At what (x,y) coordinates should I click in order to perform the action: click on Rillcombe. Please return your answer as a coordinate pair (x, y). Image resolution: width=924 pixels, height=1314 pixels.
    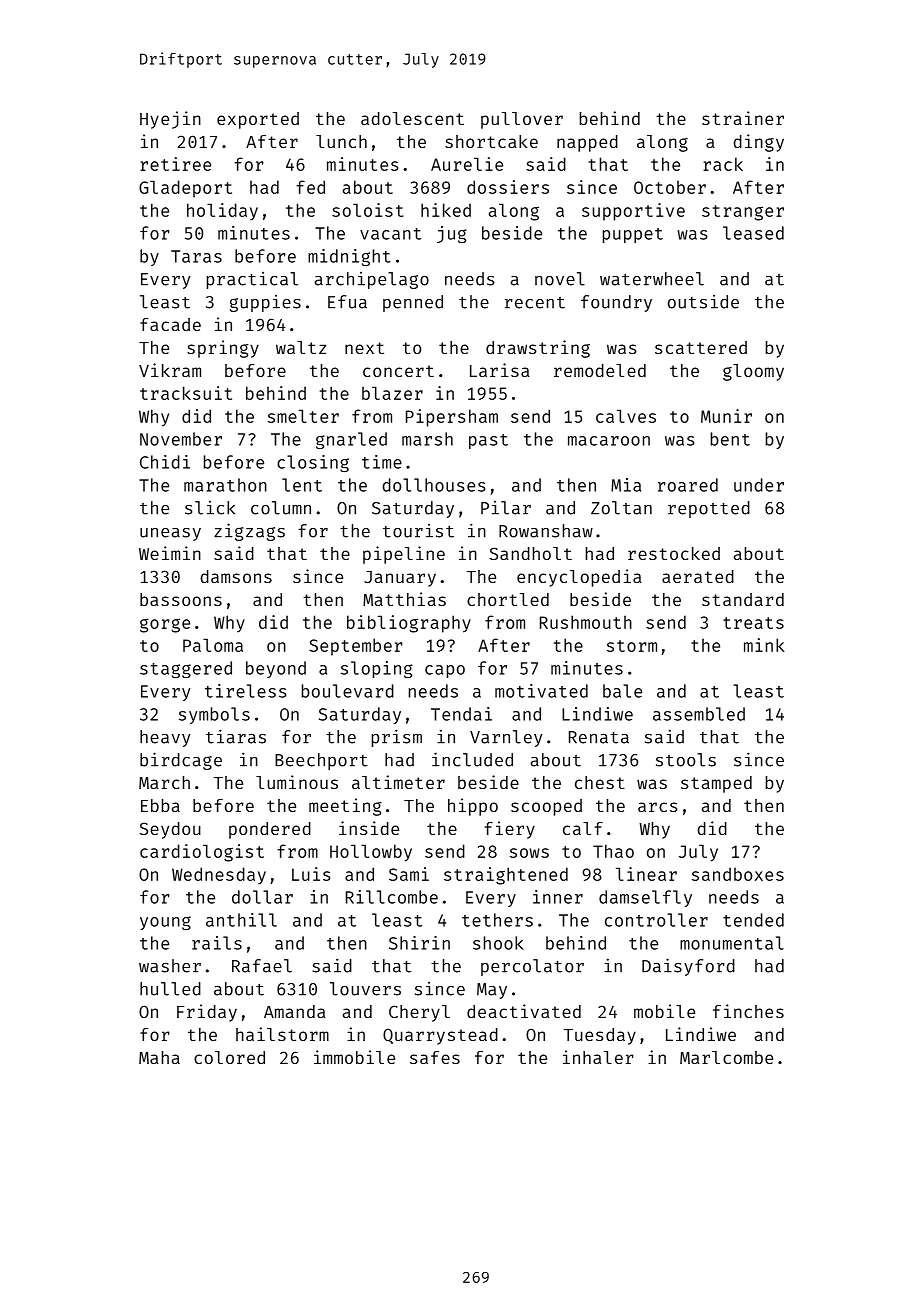
    Looking at the image, I should click on (392, 897).
